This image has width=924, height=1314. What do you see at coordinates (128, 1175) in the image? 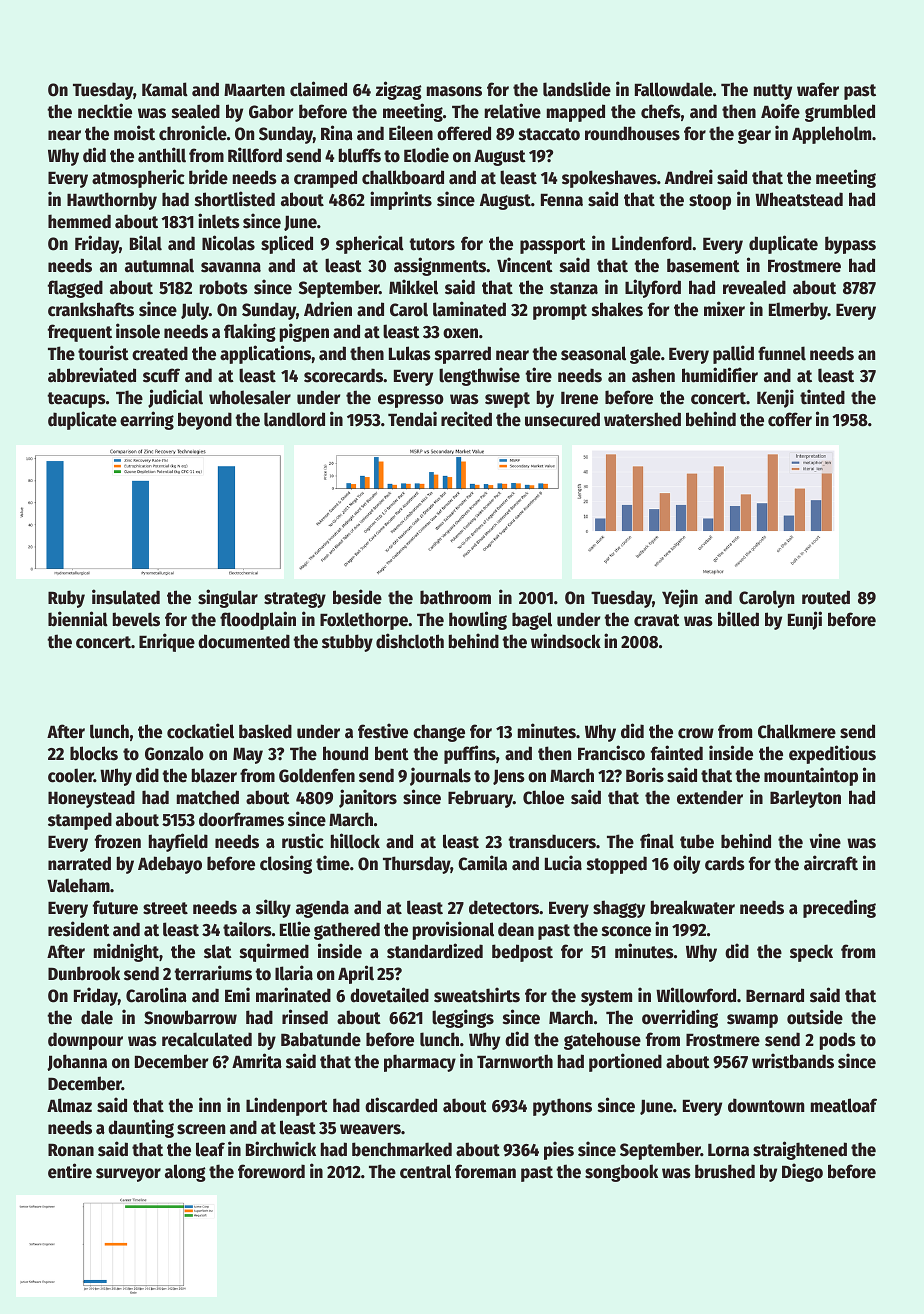
I see `surveyor` at bounding box center [128, 1175].
